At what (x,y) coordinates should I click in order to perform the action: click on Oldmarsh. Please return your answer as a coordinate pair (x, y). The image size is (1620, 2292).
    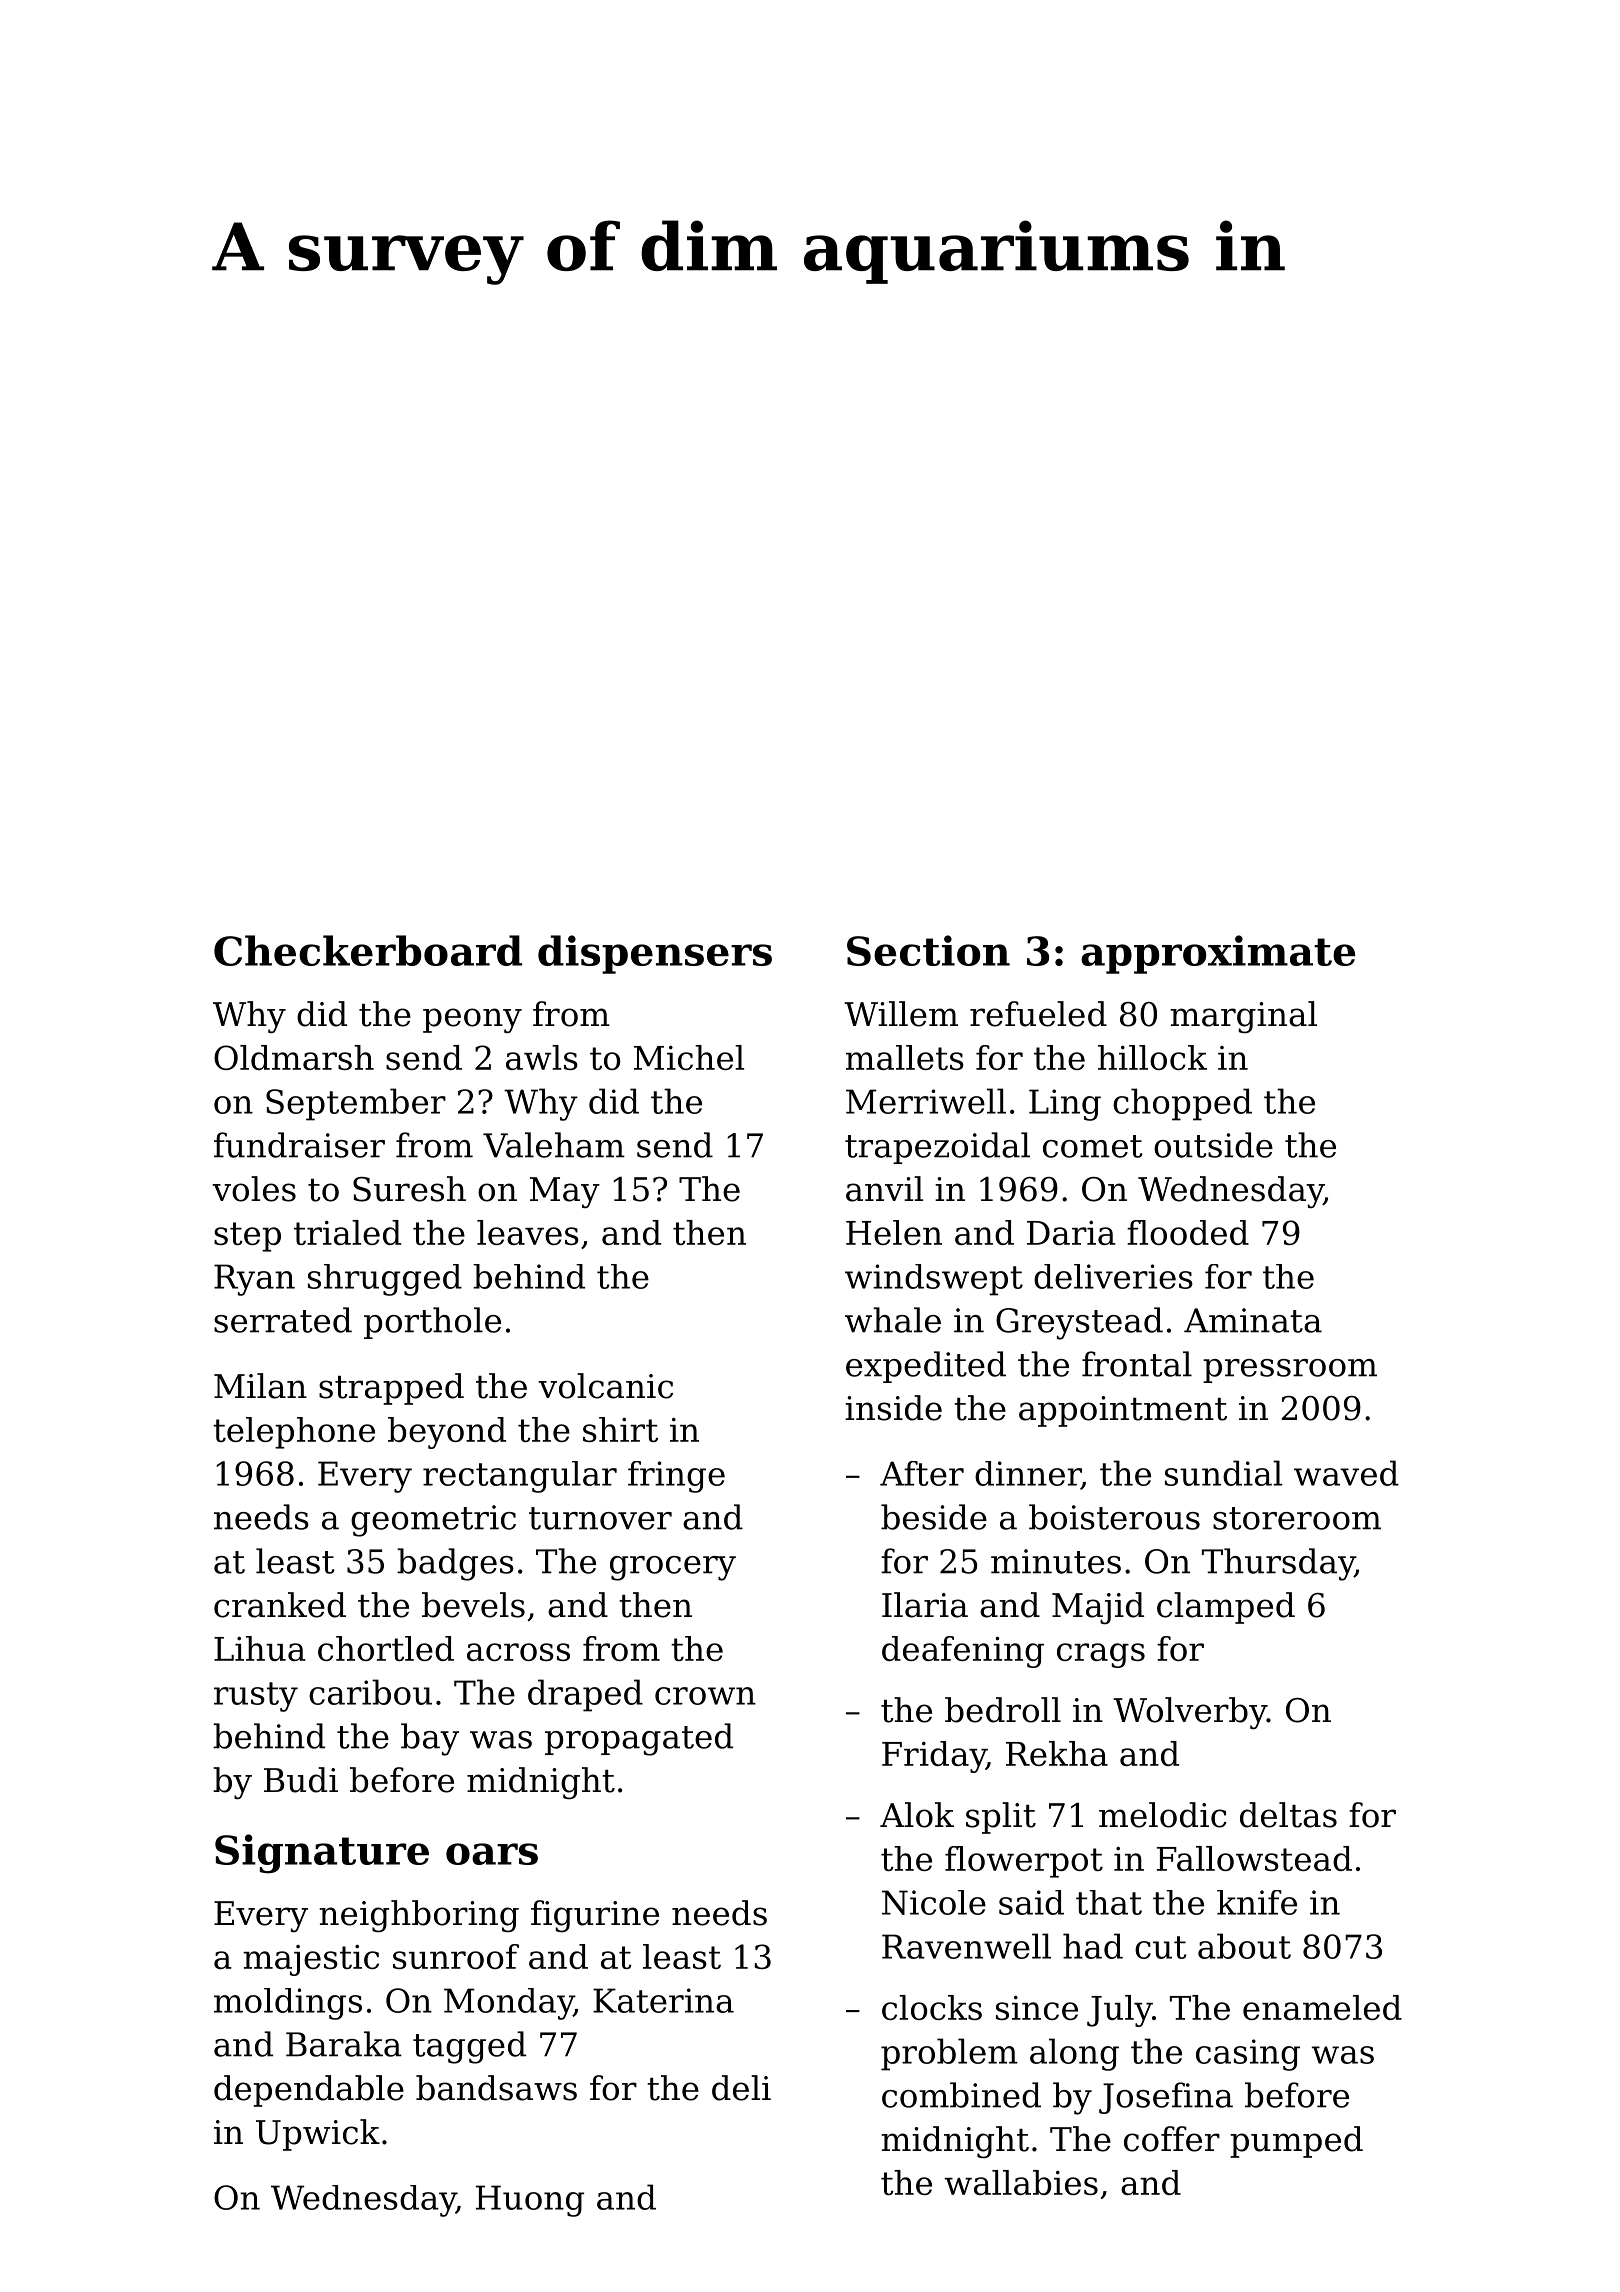
    Looking at the image, I should click on (294, 1057).
